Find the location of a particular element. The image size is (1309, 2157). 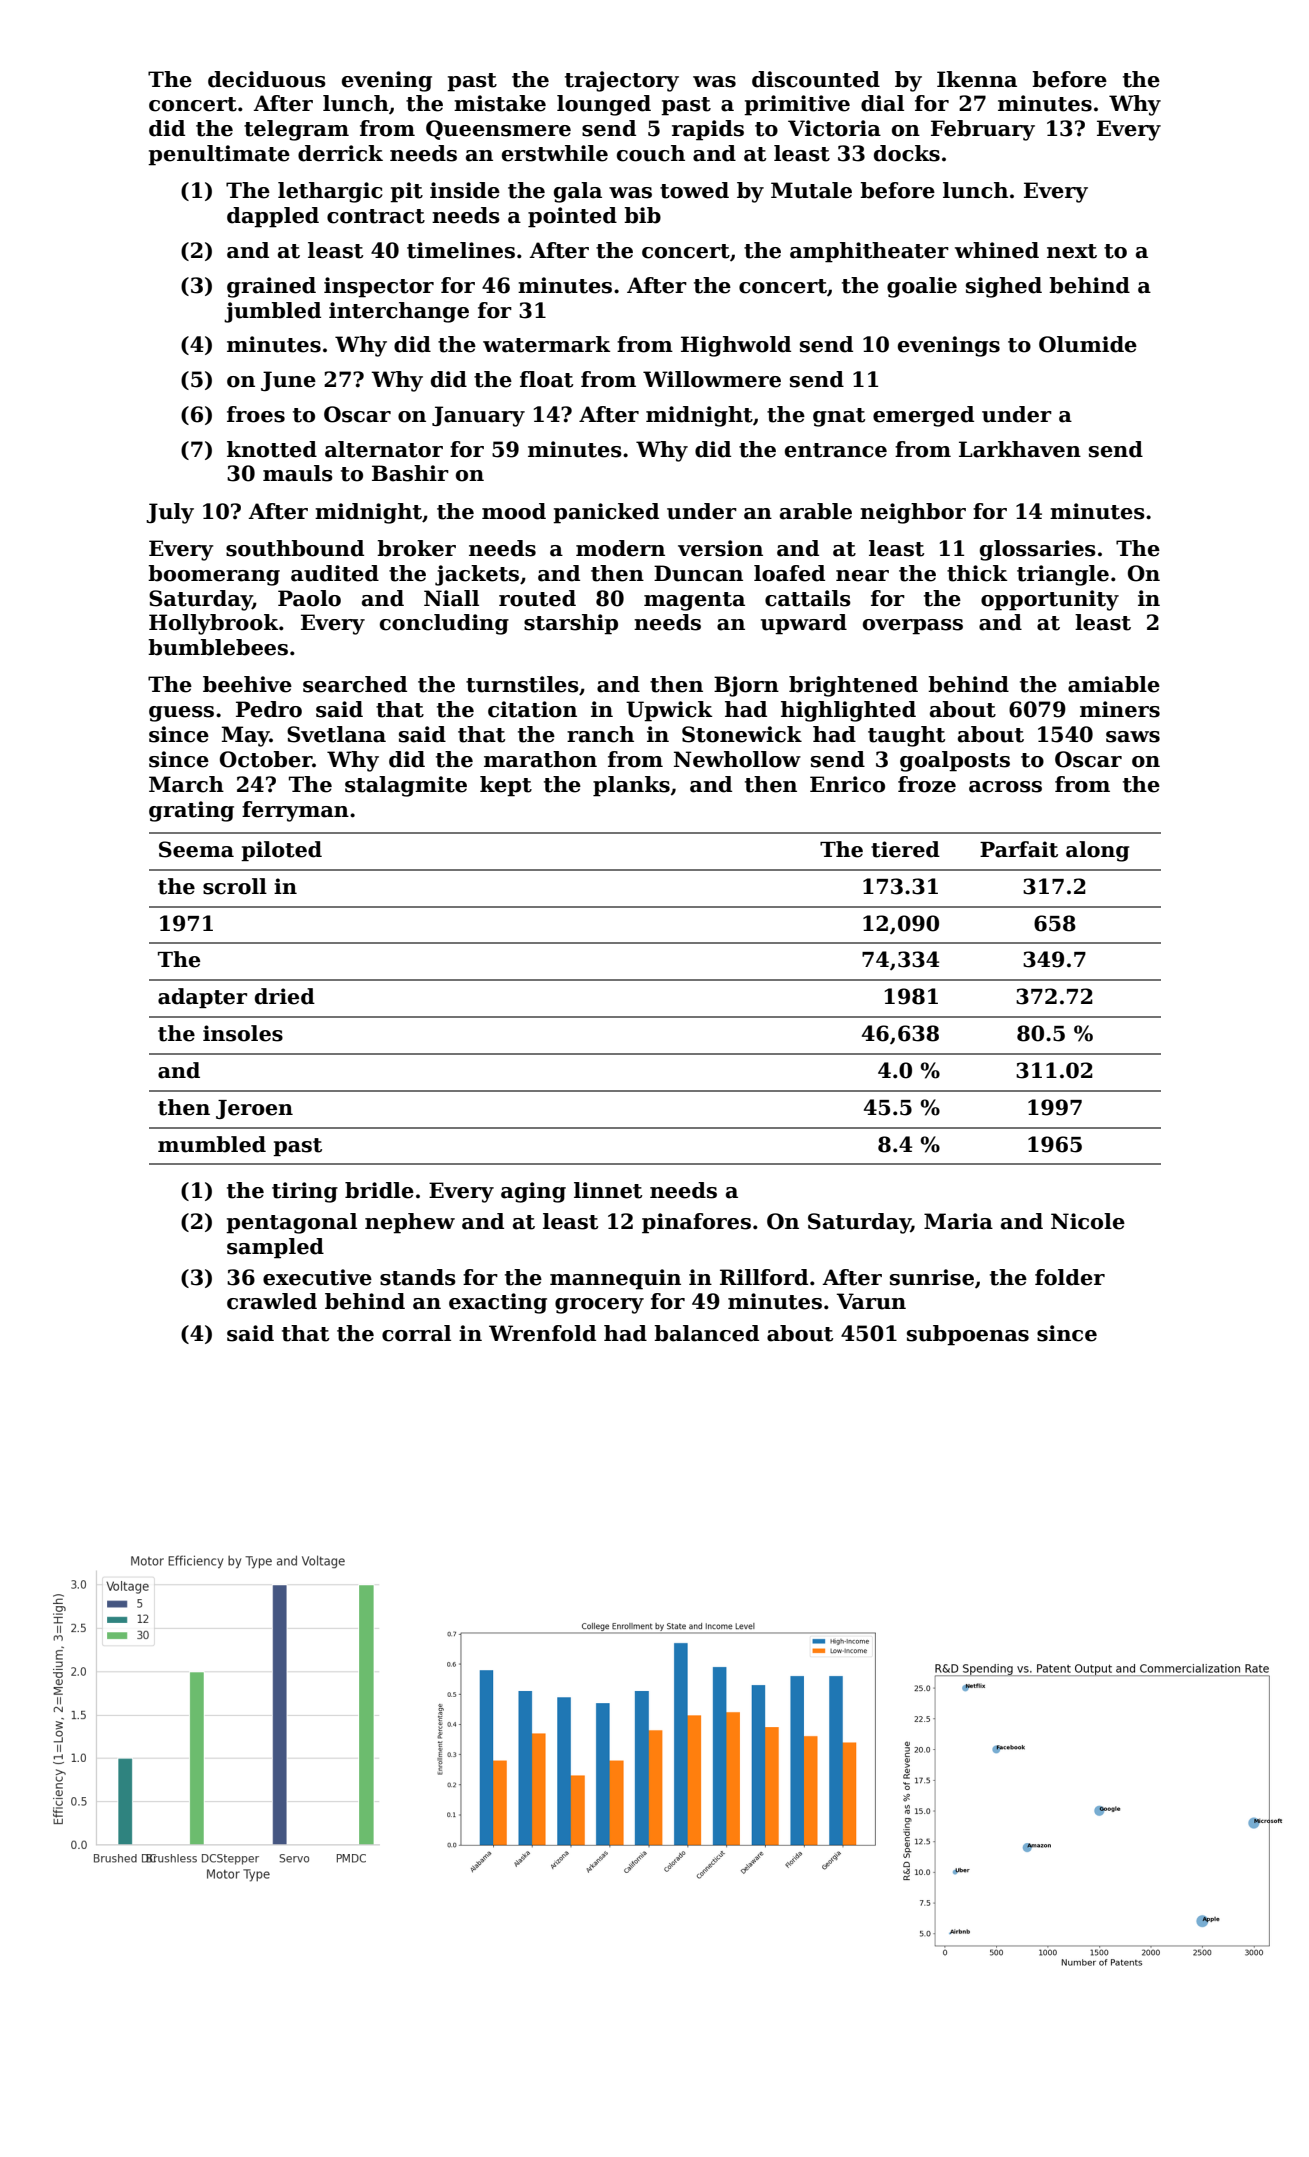

Willowmere is located at coordinates (712, 379).
